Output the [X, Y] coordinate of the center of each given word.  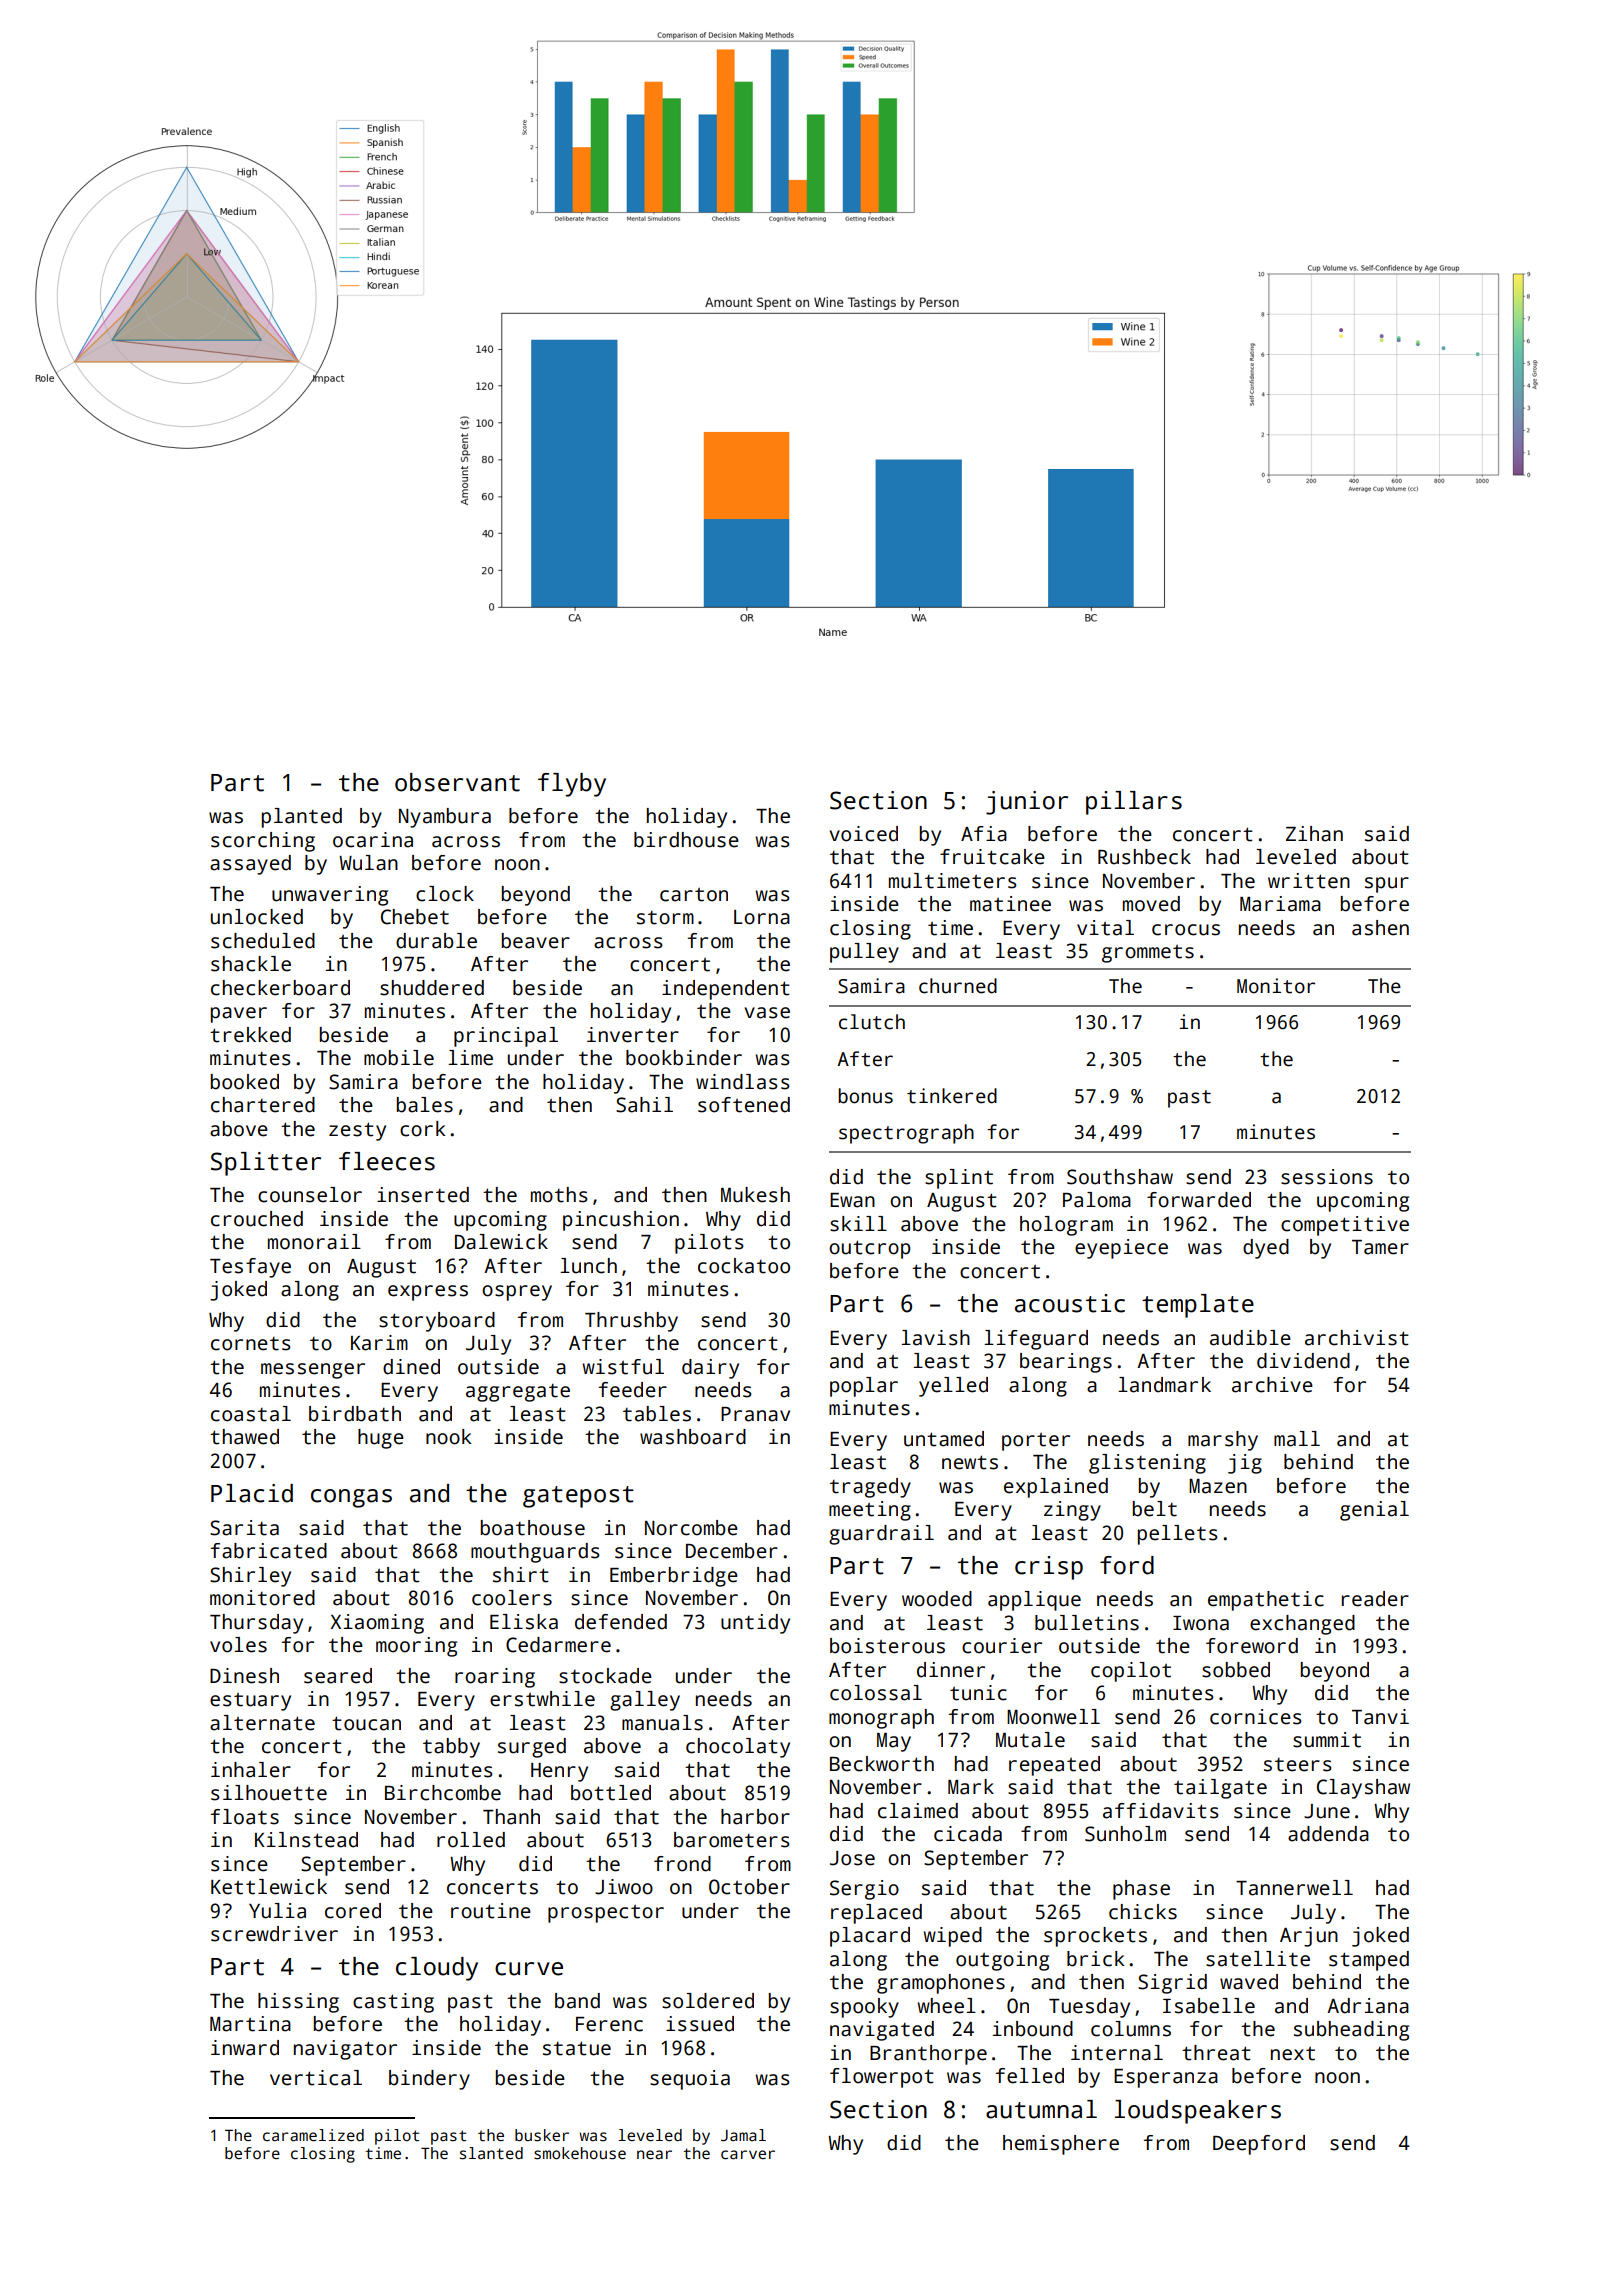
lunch [588, 1266]
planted [302, 818]
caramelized [313, 2135]
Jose [852, 1858]
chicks [1143, 1912]
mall [1297, 1439]
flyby [572, 785]
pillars [1134, 803]
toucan [366, 1723]
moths [559, 1195]
